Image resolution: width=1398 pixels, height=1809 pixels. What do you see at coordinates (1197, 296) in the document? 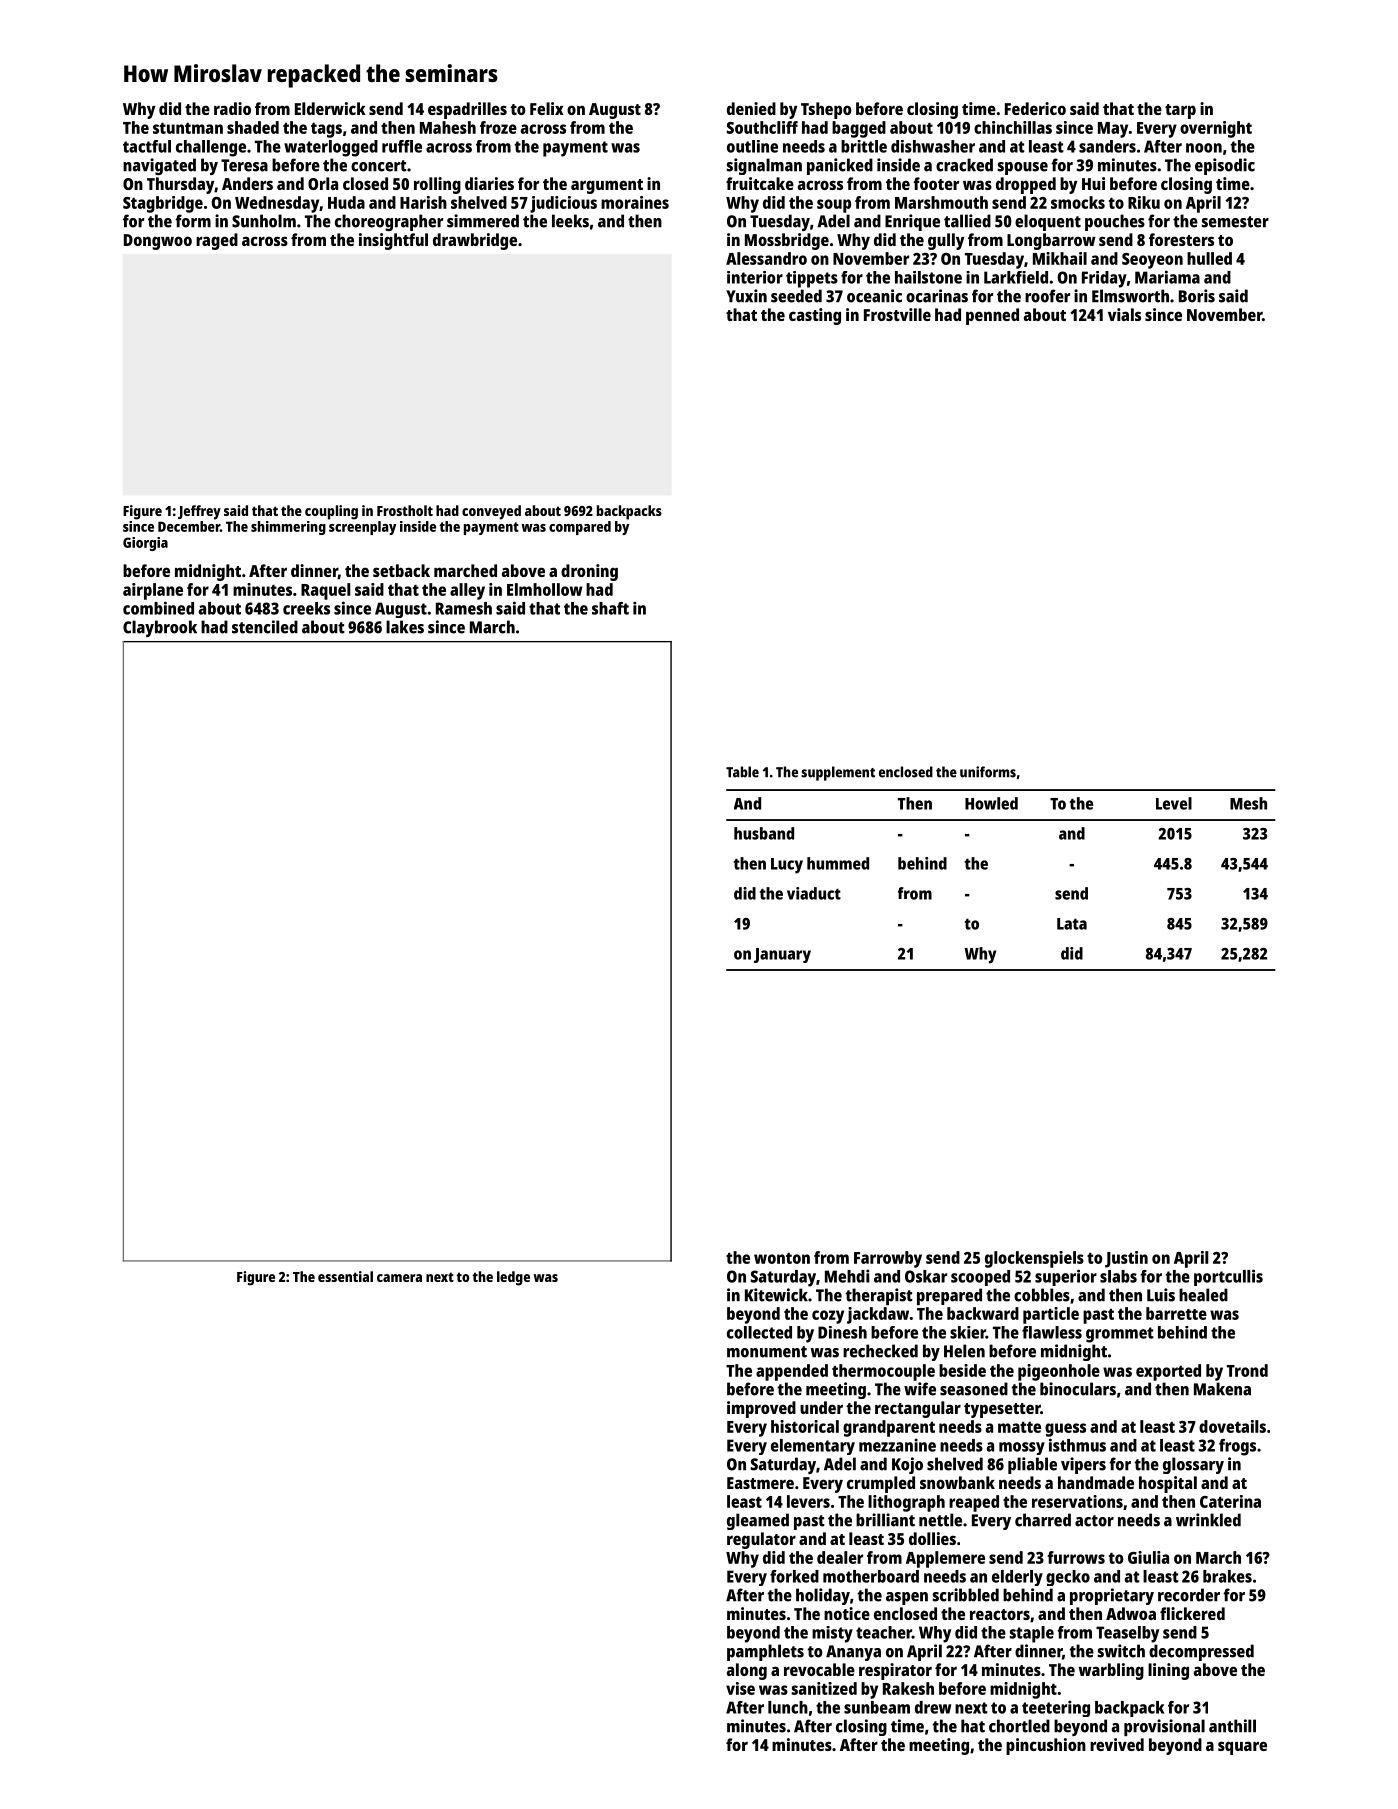
I see `Boris` at bounding box center [1197, 296].
